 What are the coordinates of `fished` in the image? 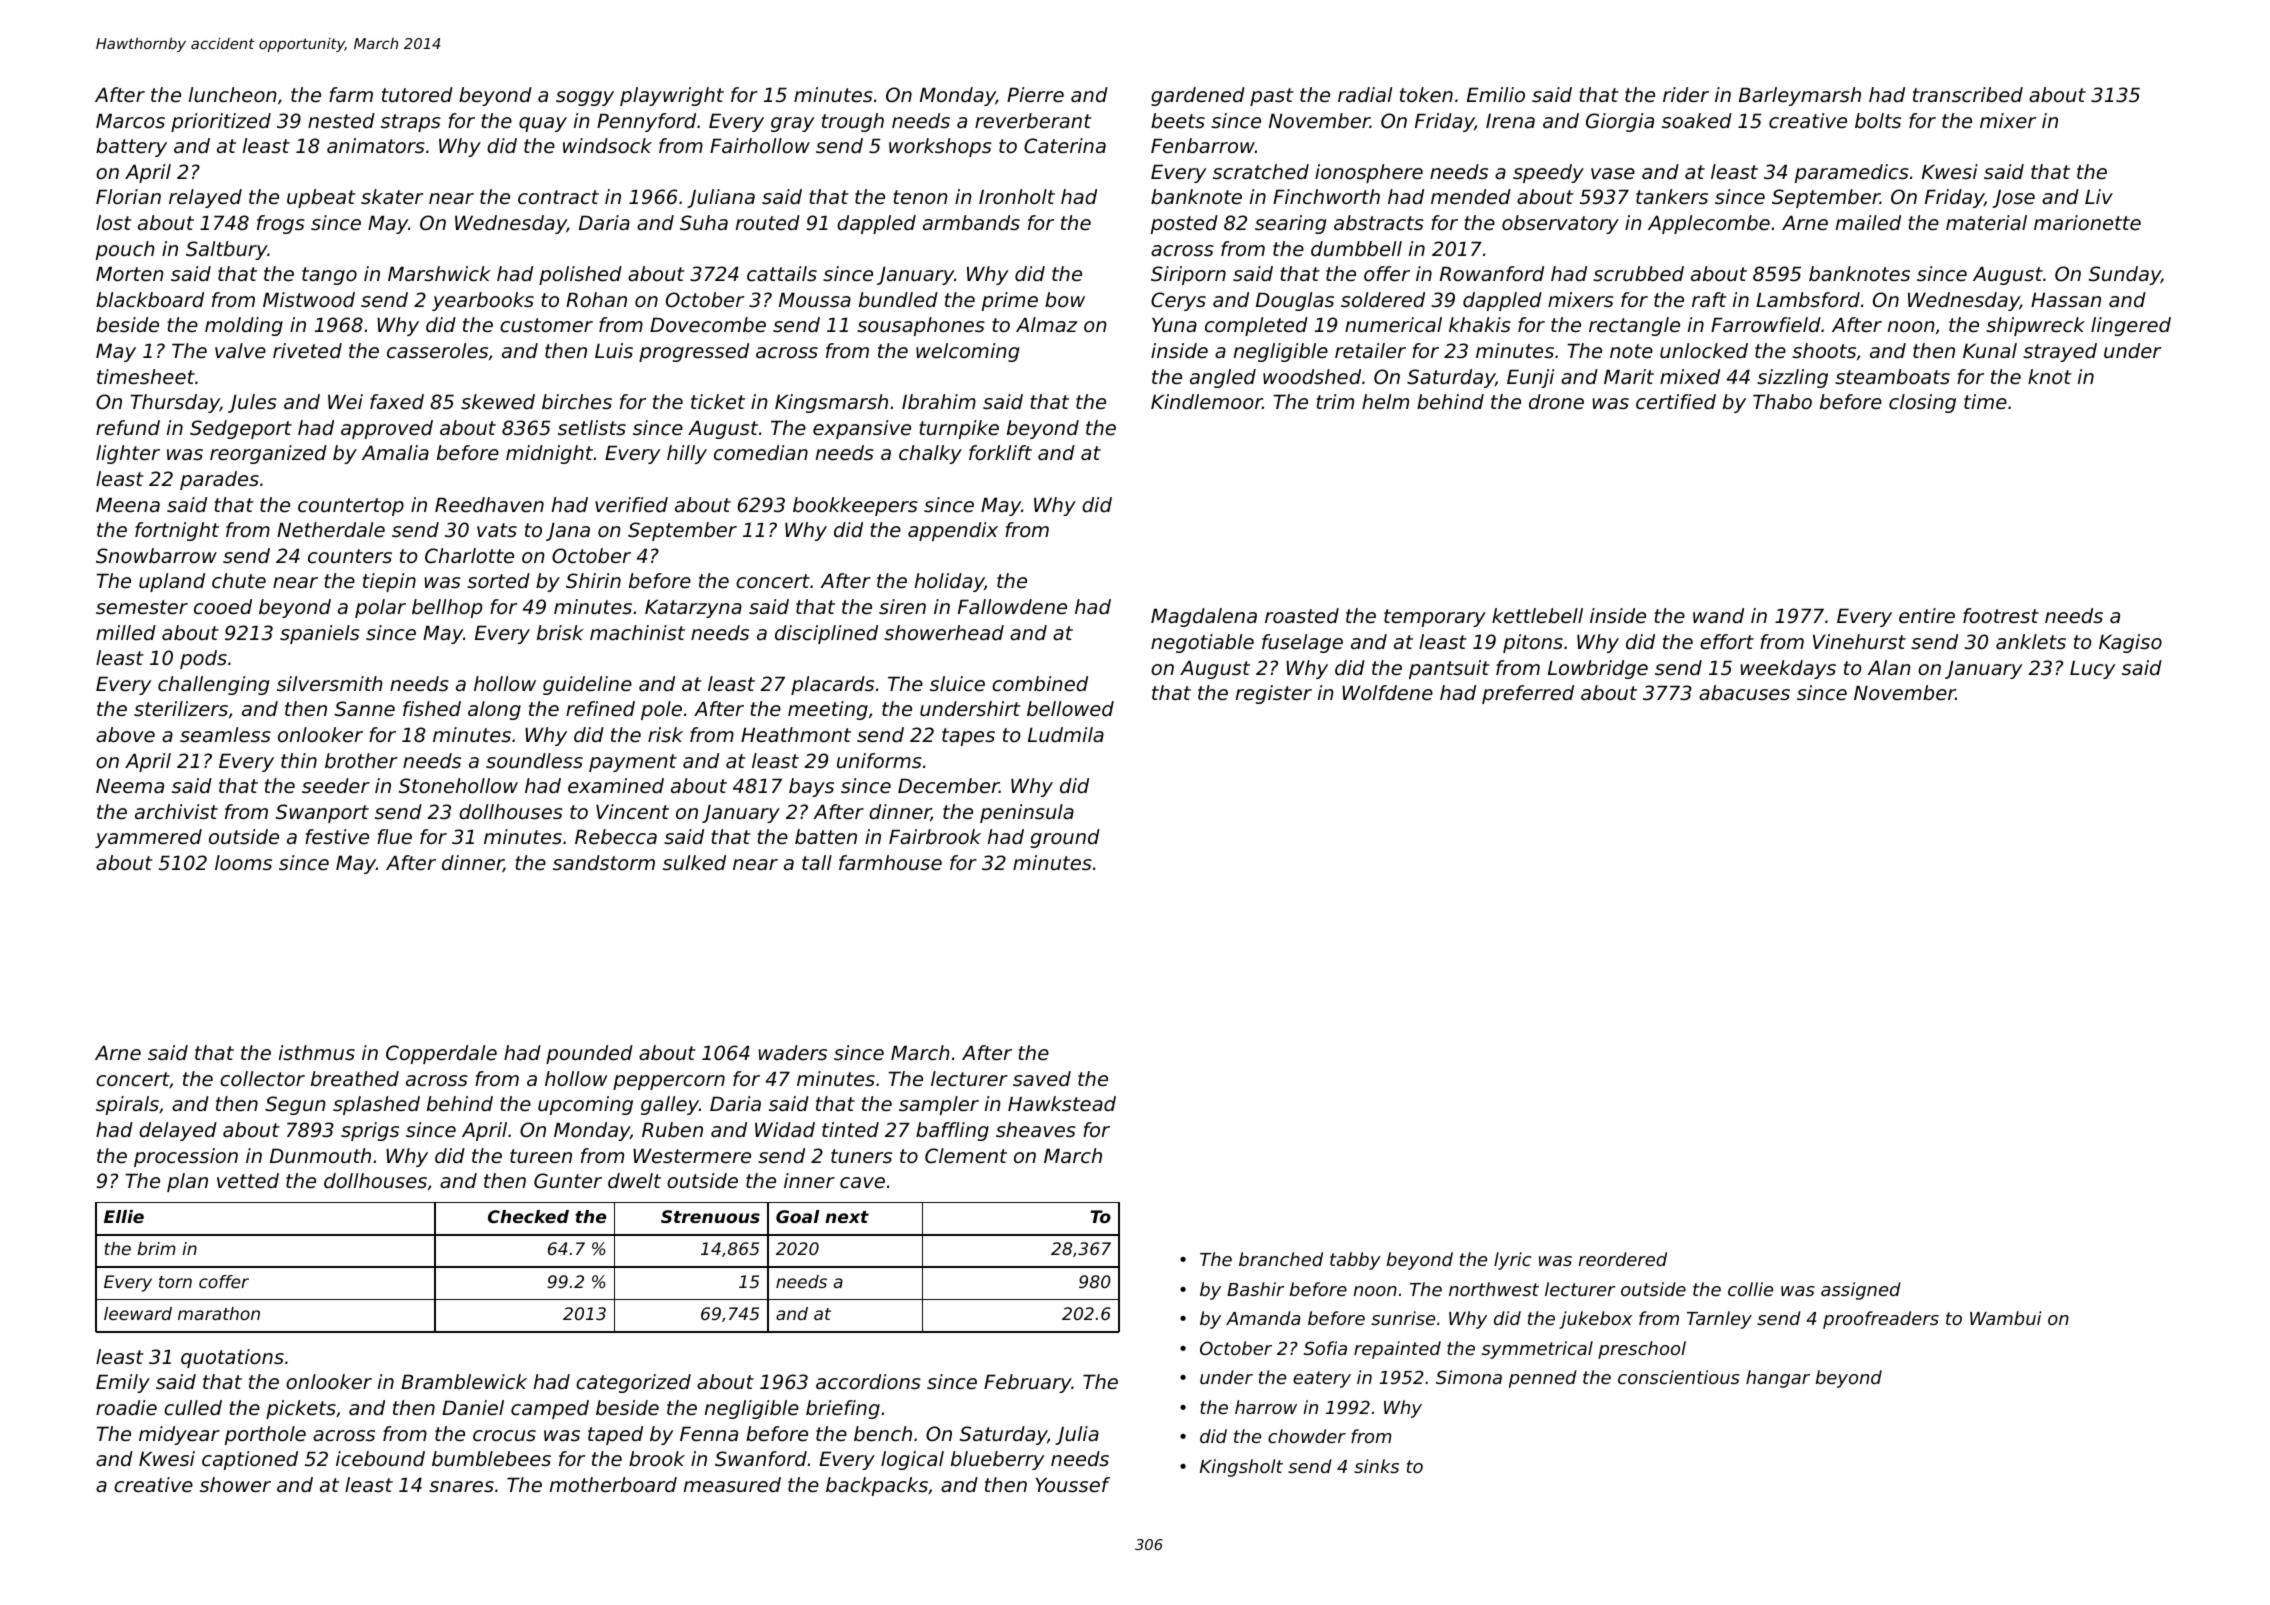 It's located at (432, 709).
